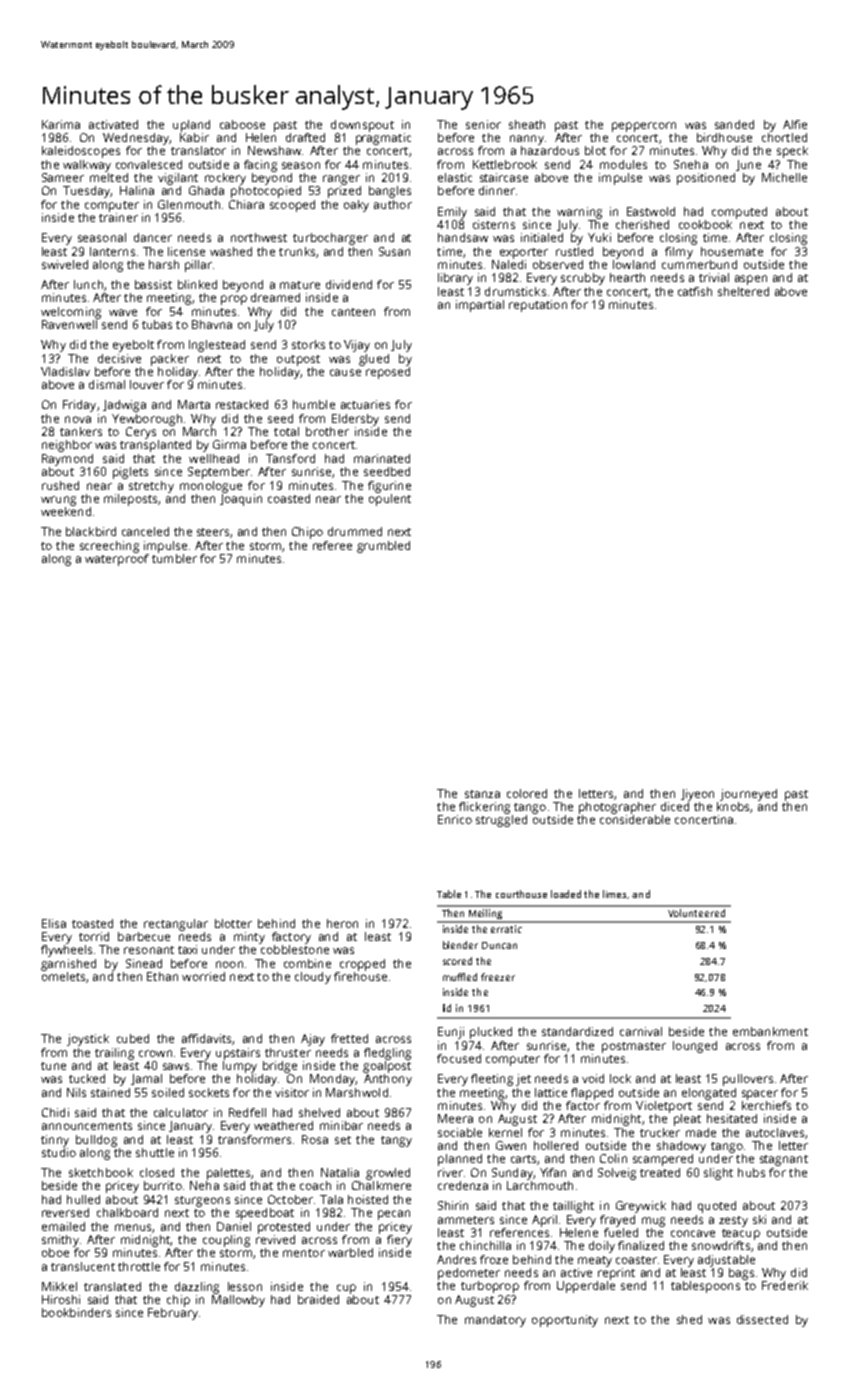 The image size is (849, 1400). What do you see at coordinates (136, 139) in the document?
I see `Wednesday` at bounding box center [136, 139].
